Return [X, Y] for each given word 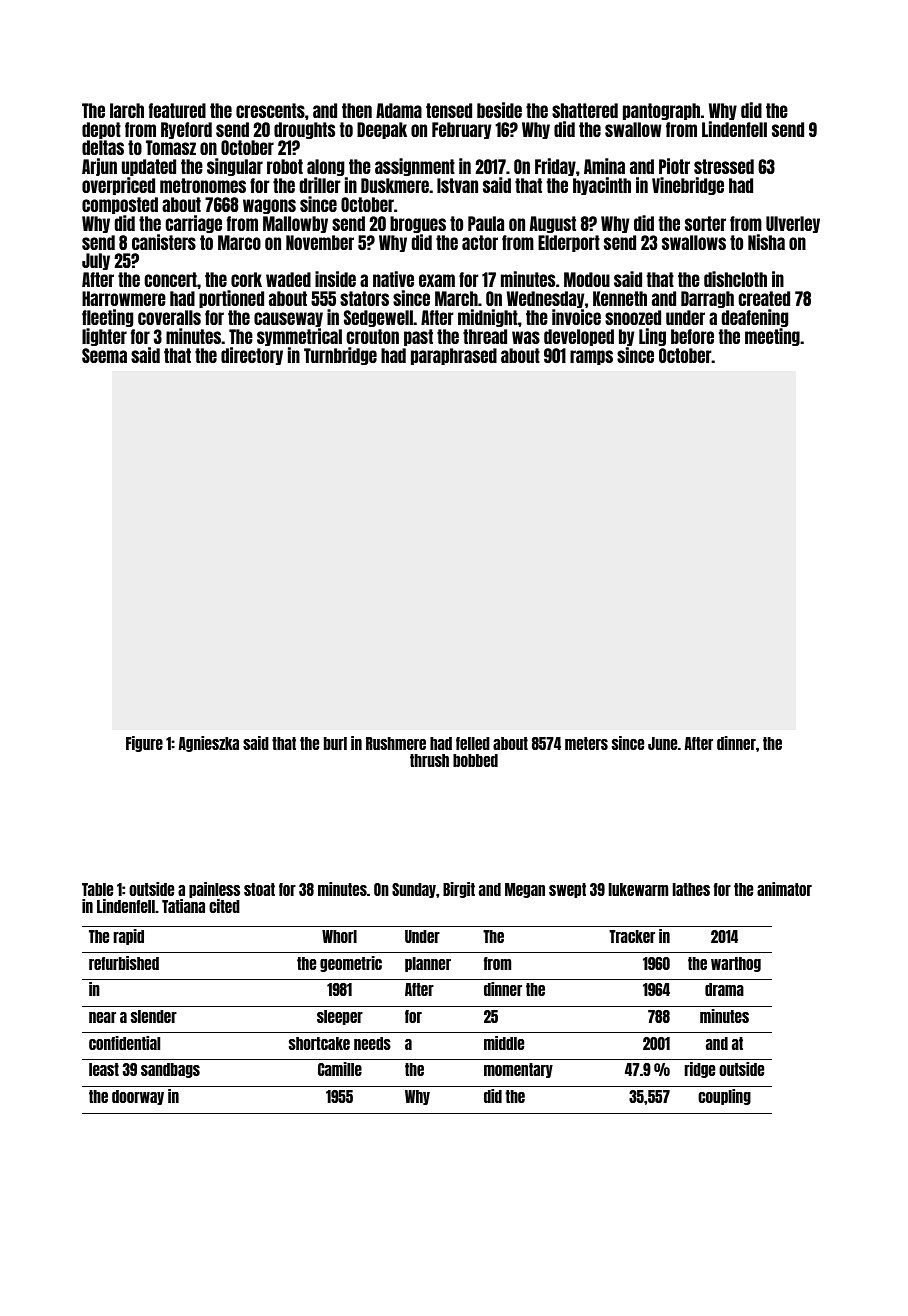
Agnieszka [209, 744]
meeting [772, 337]
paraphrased [454, 356]
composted [120, 205]
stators [364, 298]
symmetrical [299, 337]
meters [586, 743]
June [662, 743]
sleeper [340, 1017]
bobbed [475, 760]
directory [252, 356]
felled [473, 743]
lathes [691, 889]
